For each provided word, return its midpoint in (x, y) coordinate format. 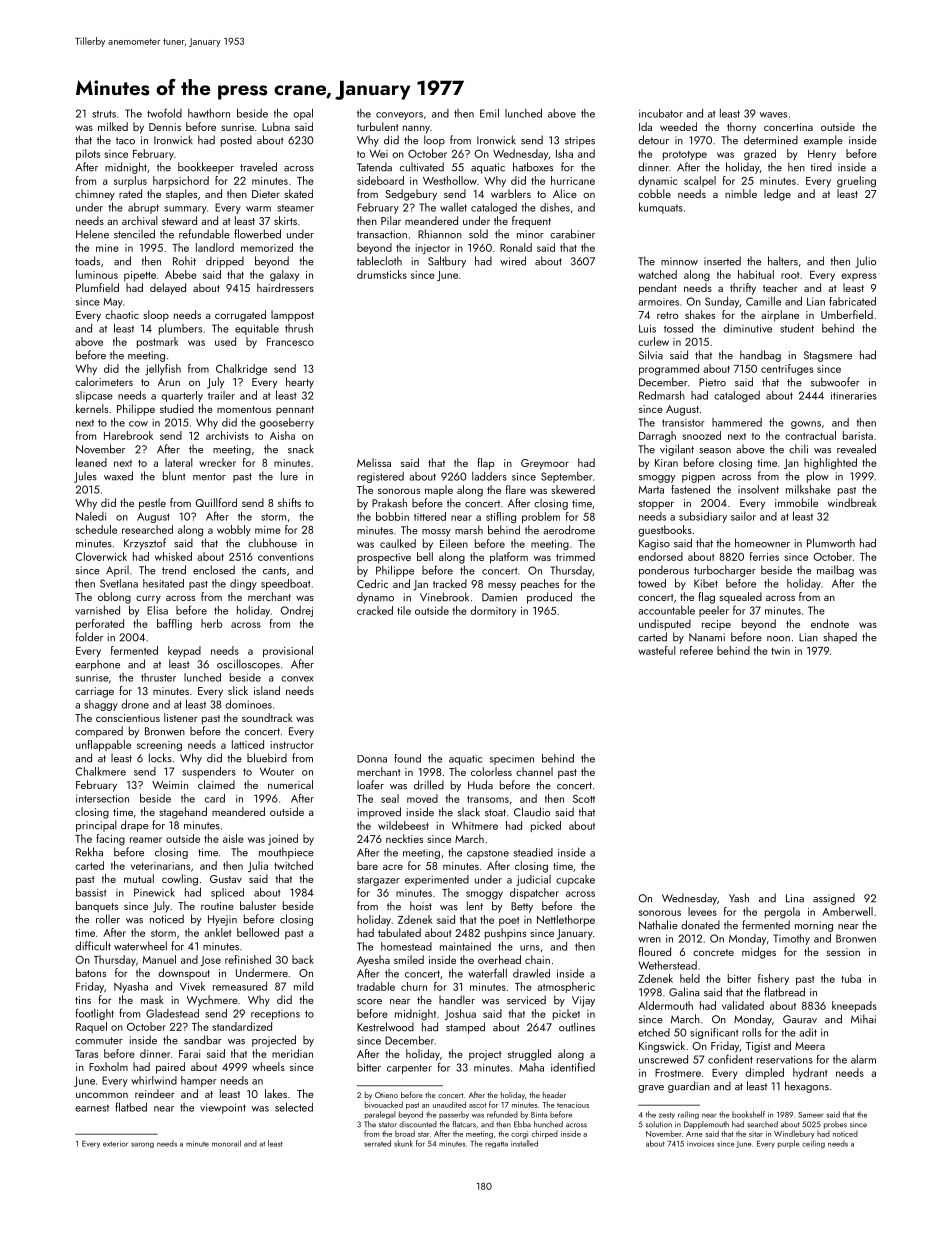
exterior (115, 1144)
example (823, 141)
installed (524, 1143)
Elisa (157, 610)
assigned (834, 899)
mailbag (835, 571)
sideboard (380, 180)
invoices (700, 1144)
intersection (102, 798)
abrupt (143, 208)
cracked (375, 610)
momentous (244, 409)
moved (422, 798)
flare (516, 489)
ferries (764, 556)
